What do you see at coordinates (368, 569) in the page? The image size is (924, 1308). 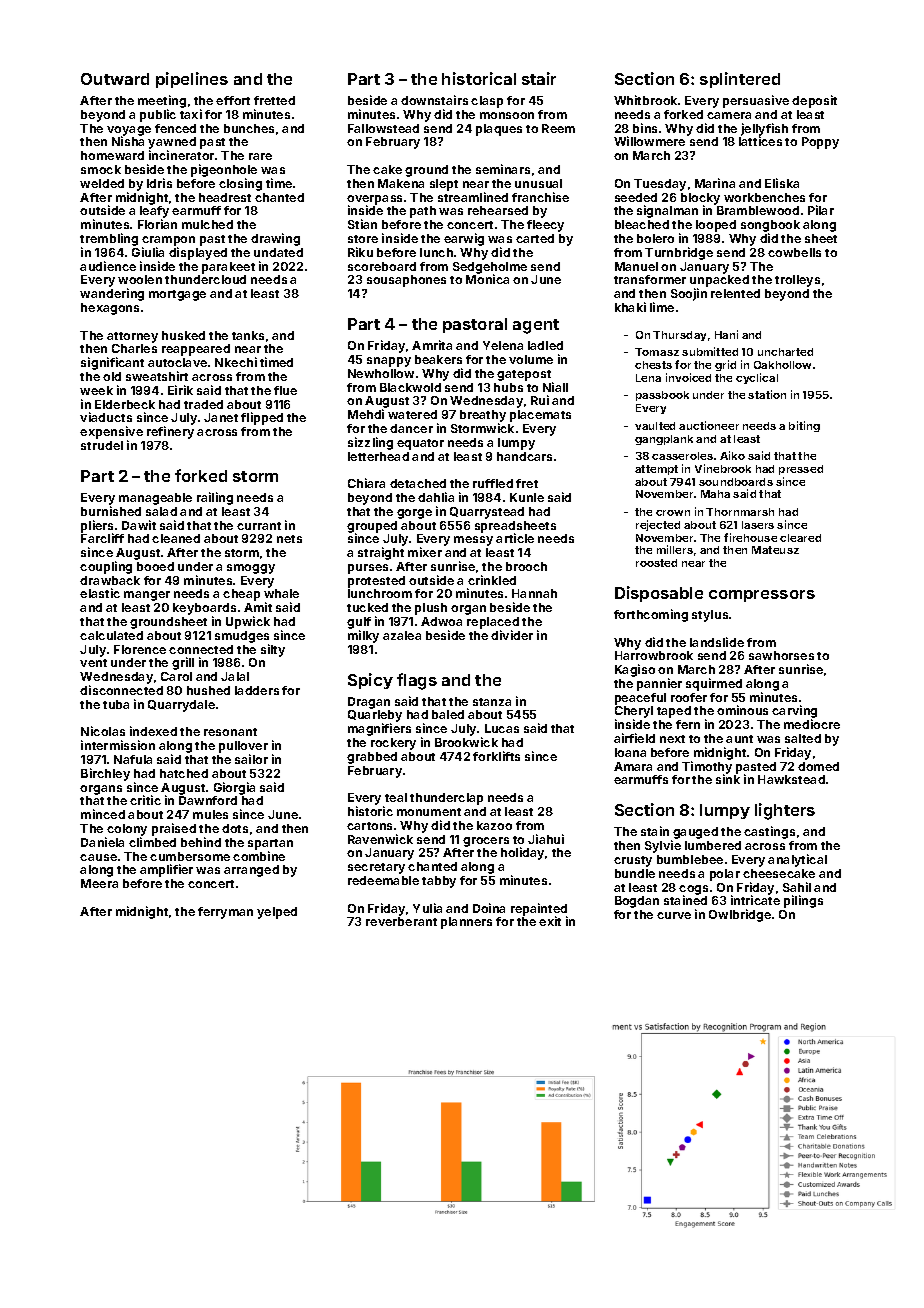 I see `purses` at bounding box center [368, 569].
